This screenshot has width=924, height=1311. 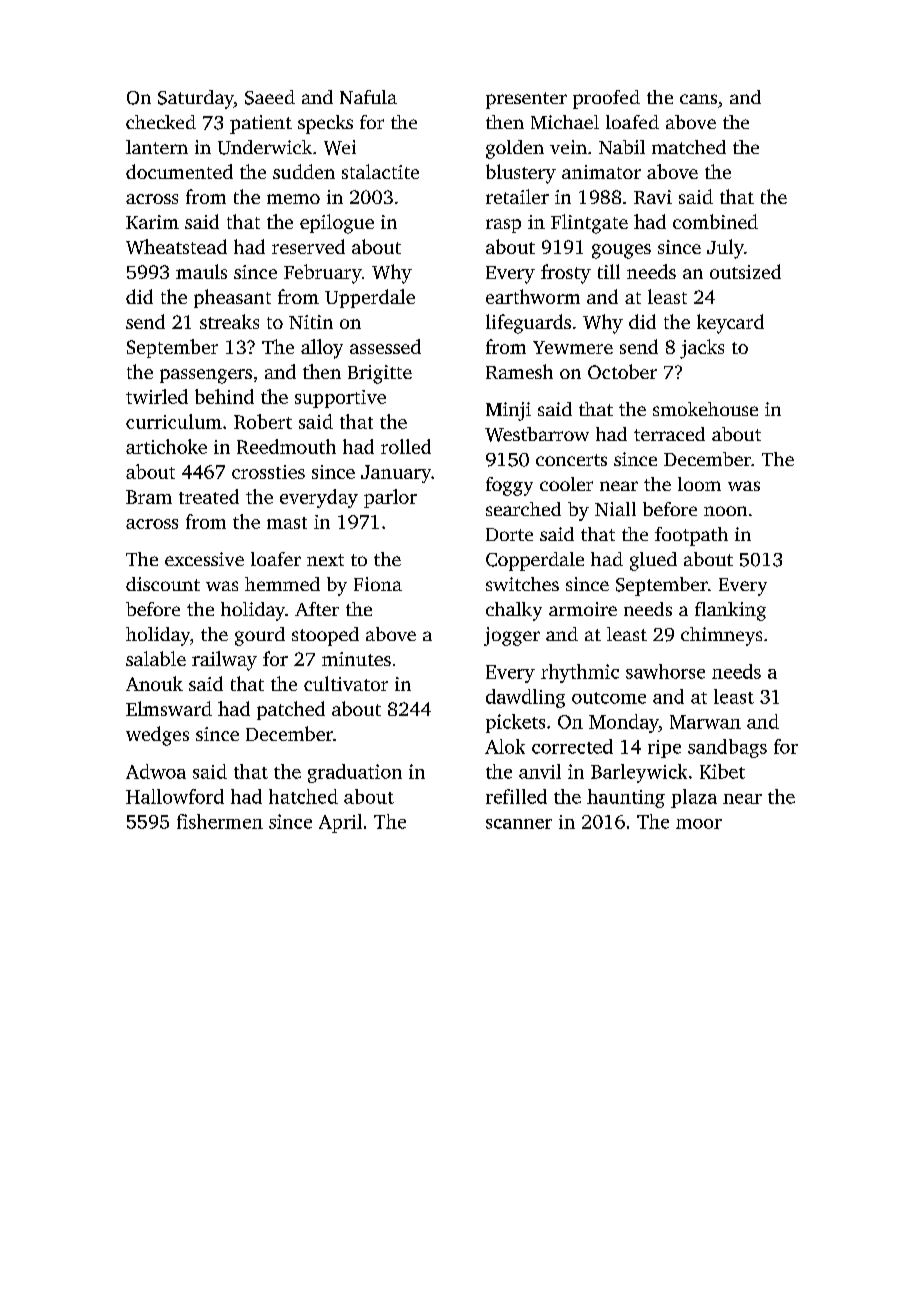 What do you see at coordinates (689, 147) in the screenshot?
I see `matched` at bounding box center [689, 147].
